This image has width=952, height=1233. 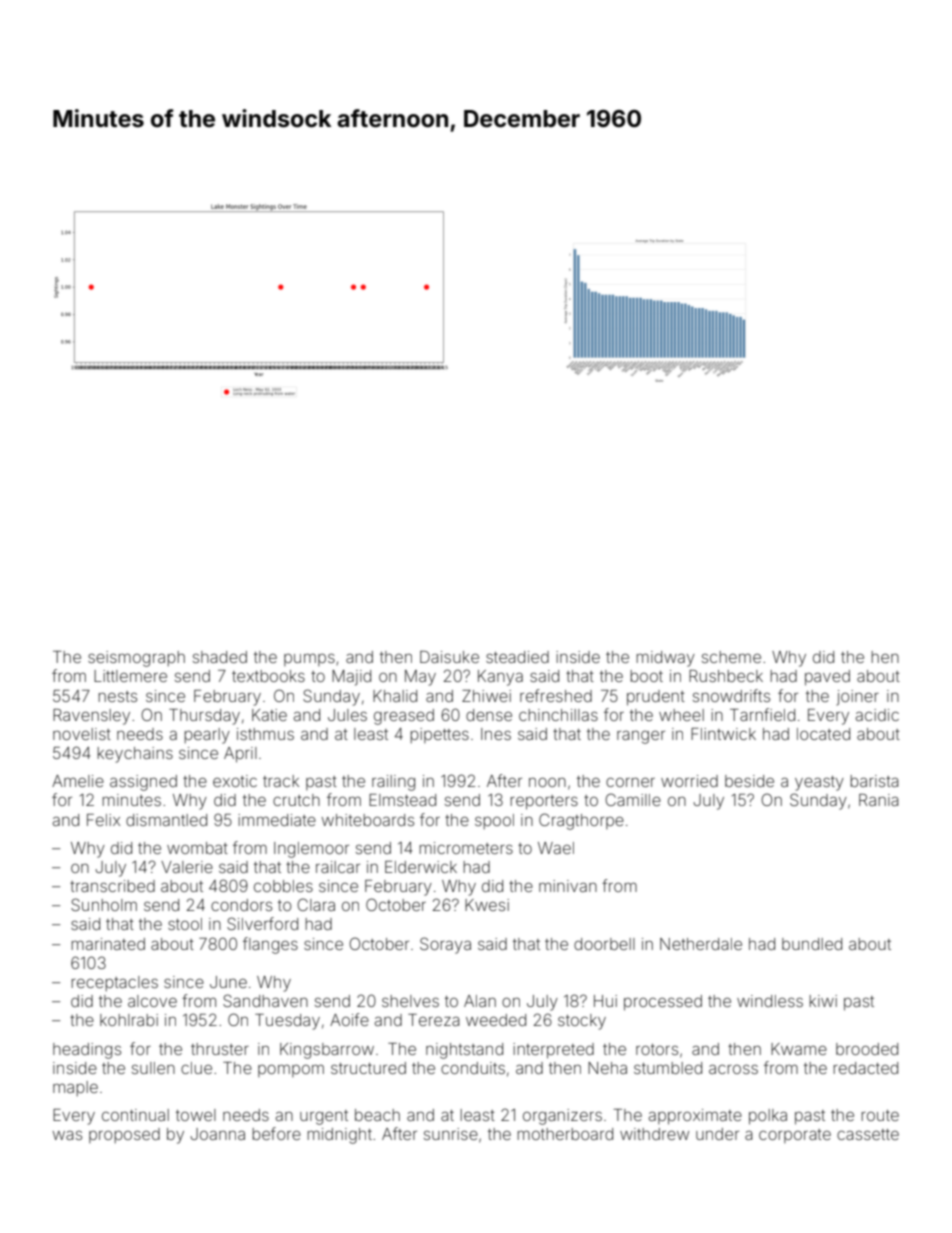 I want to click on seismograph, so click(x=136, y=659).
